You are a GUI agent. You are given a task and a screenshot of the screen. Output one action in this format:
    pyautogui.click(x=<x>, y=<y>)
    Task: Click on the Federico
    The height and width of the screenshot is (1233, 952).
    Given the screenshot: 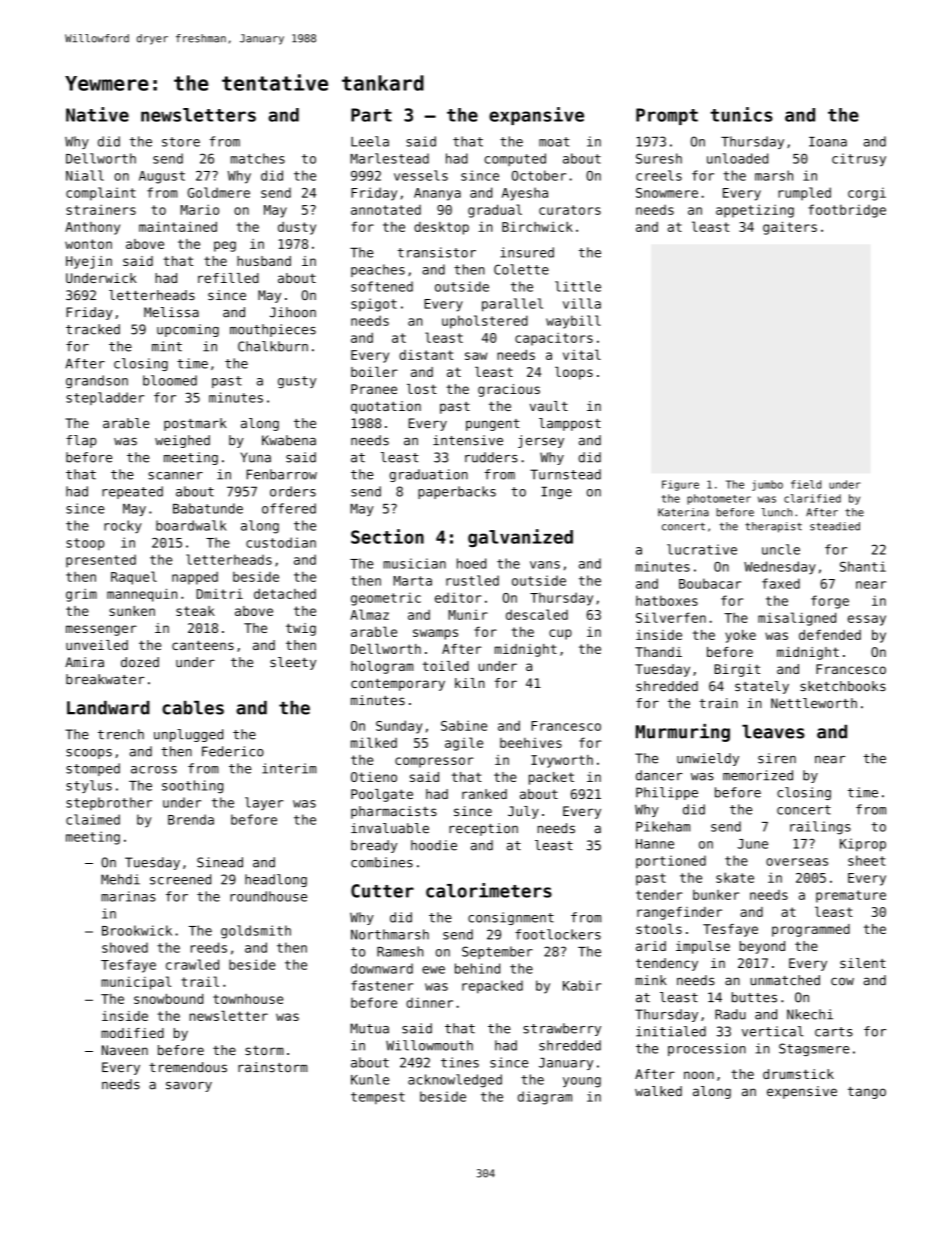 What is the action you would take?
    pyautogui.click(x=233, y=751)
